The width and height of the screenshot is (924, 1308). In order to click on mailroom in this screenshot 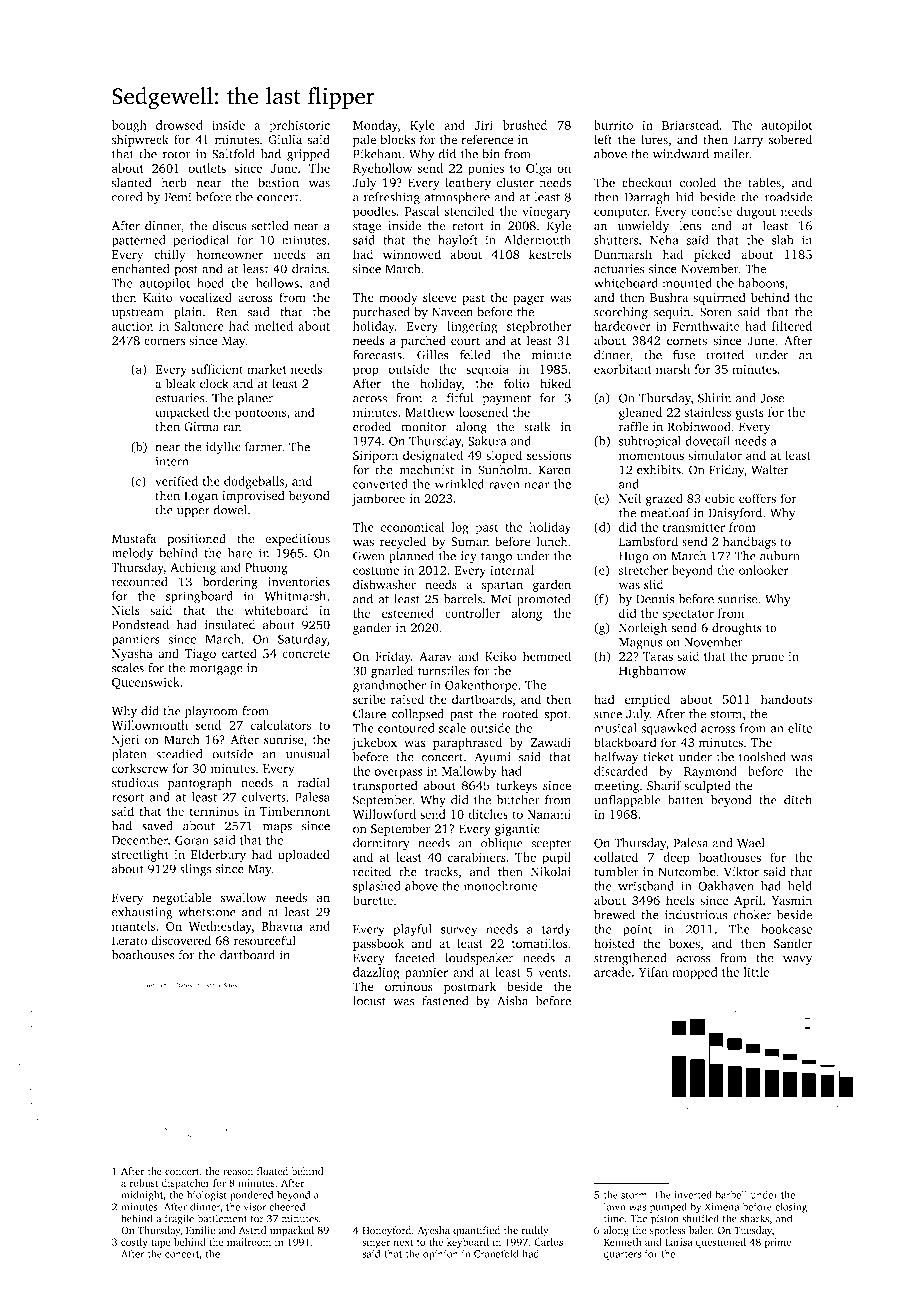, I will do `click(249, 1242)`.
